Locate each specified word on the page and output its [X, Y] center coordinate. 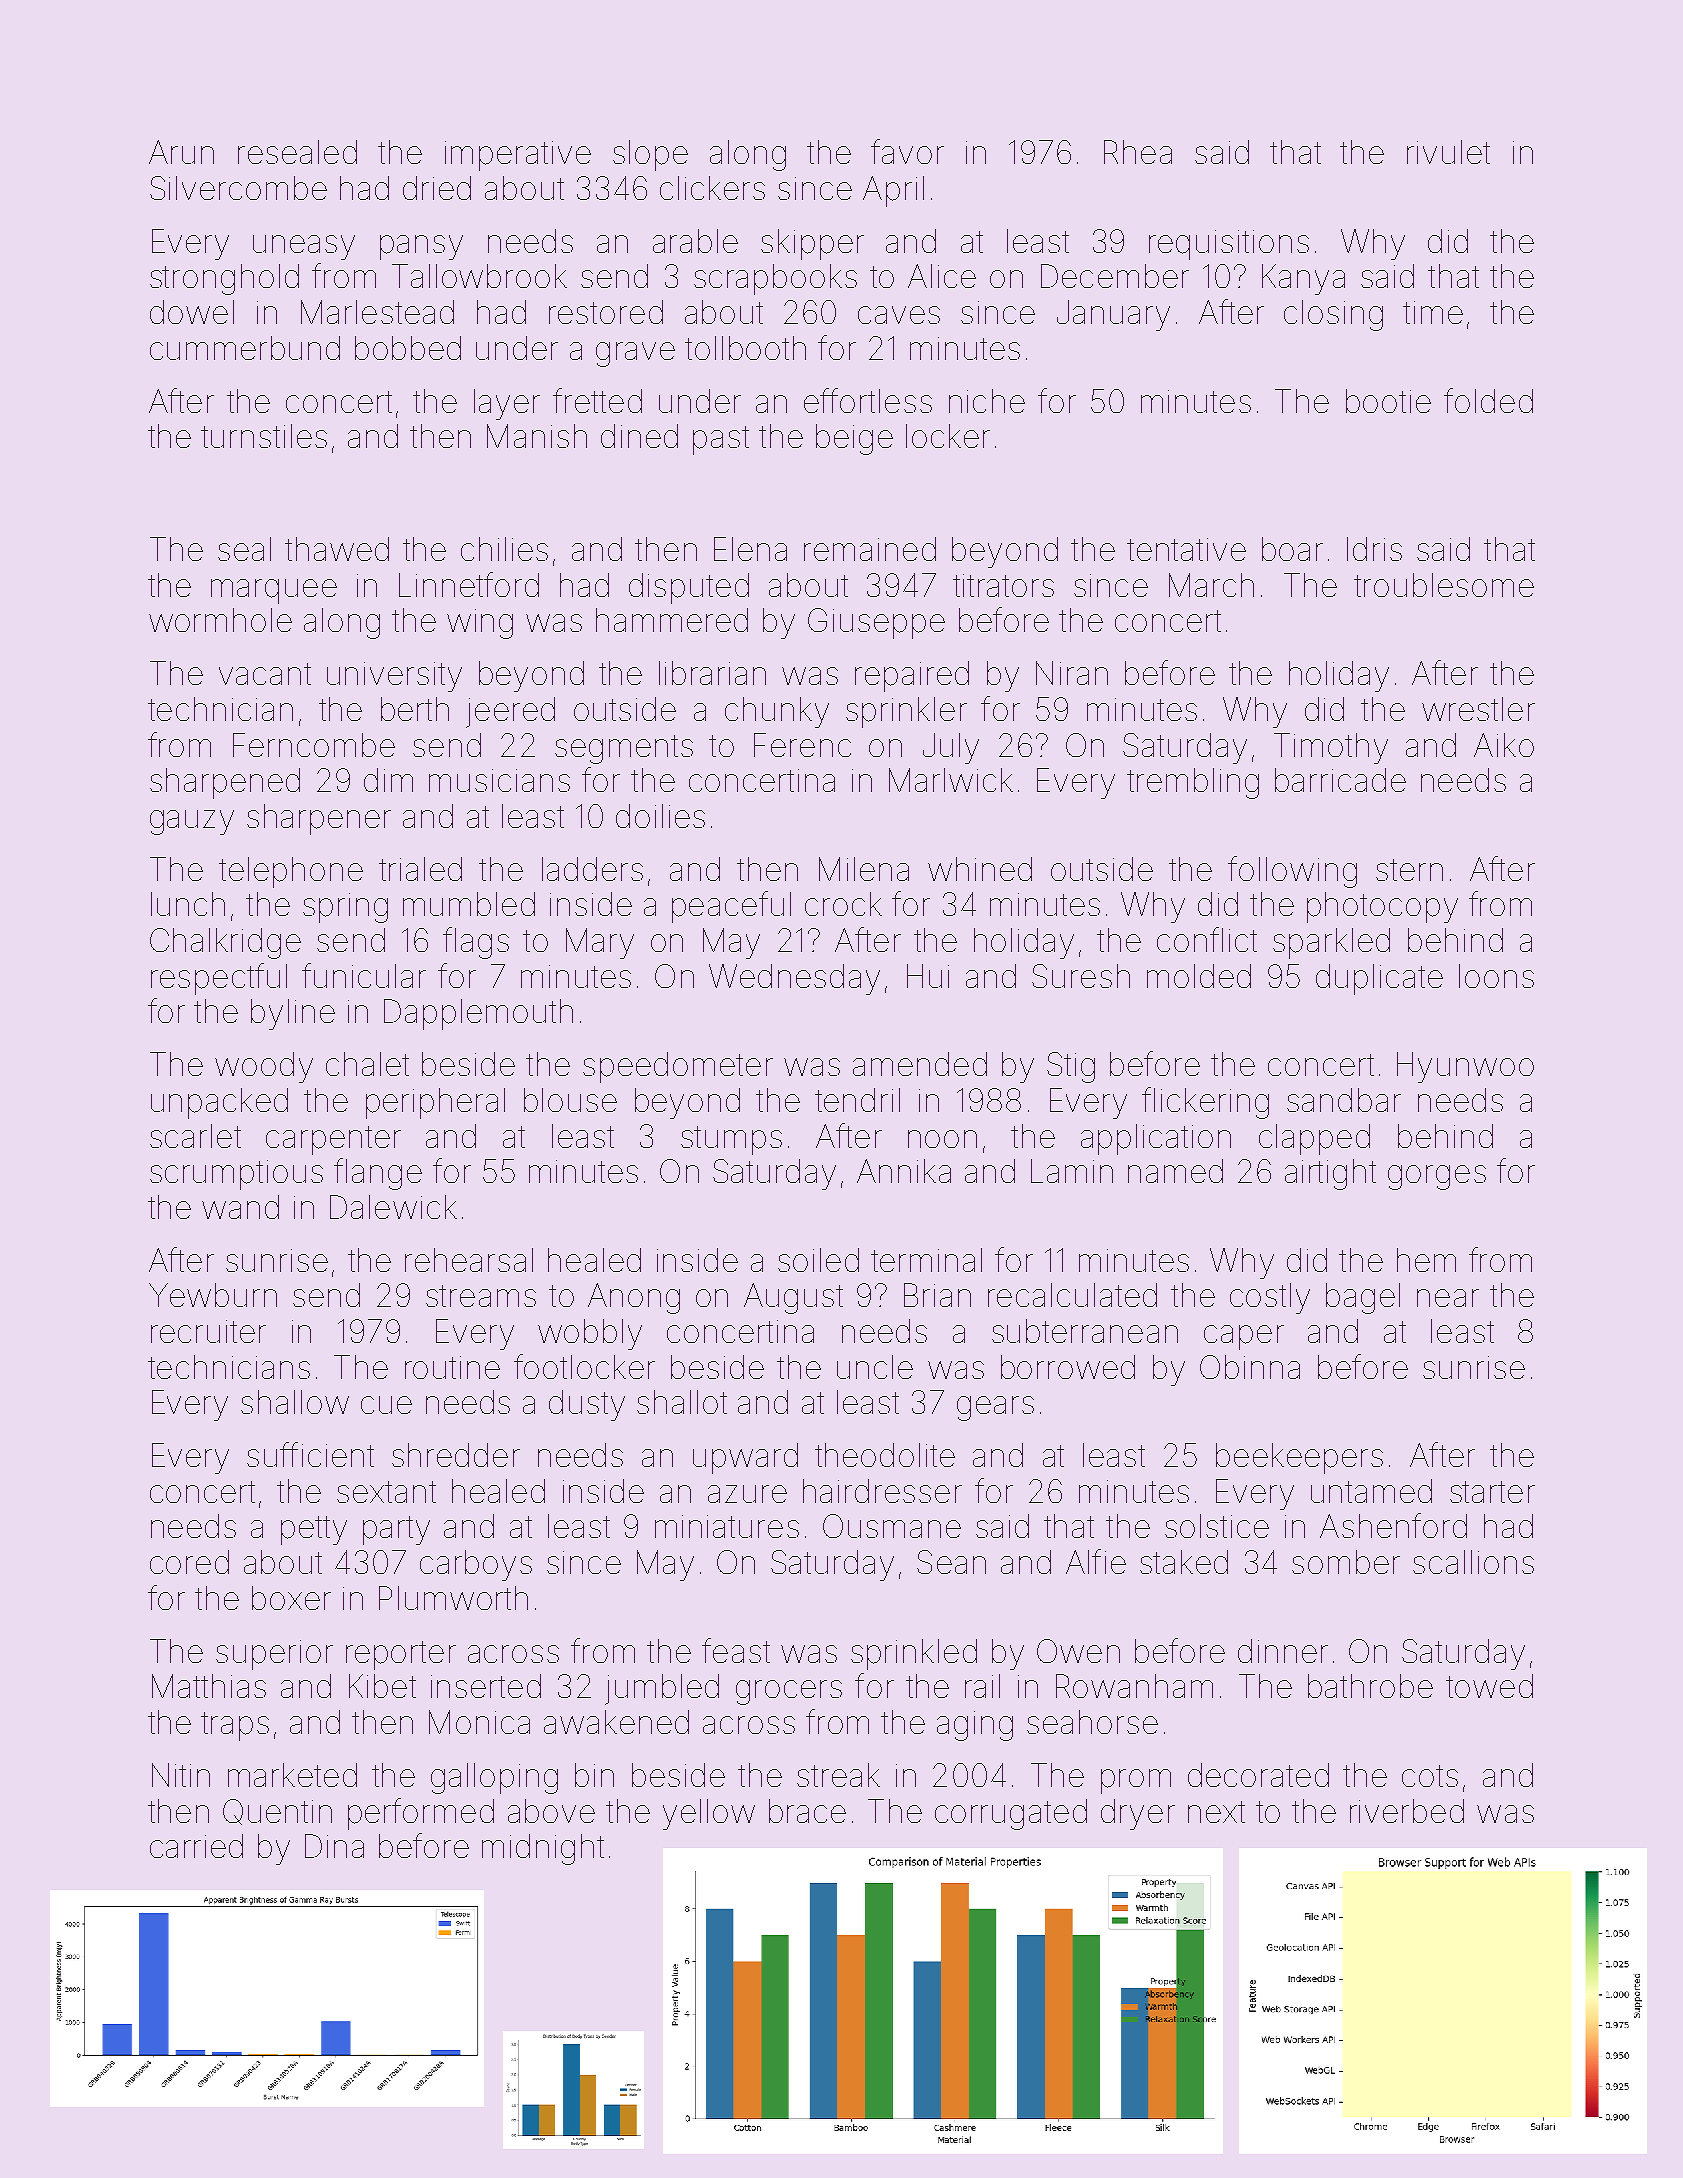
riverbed [1407, 1811]
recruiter [208, 1331]
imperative [518, 156]
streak [838, 1775]
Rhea [1138, 152]
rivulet [1448, 152]
